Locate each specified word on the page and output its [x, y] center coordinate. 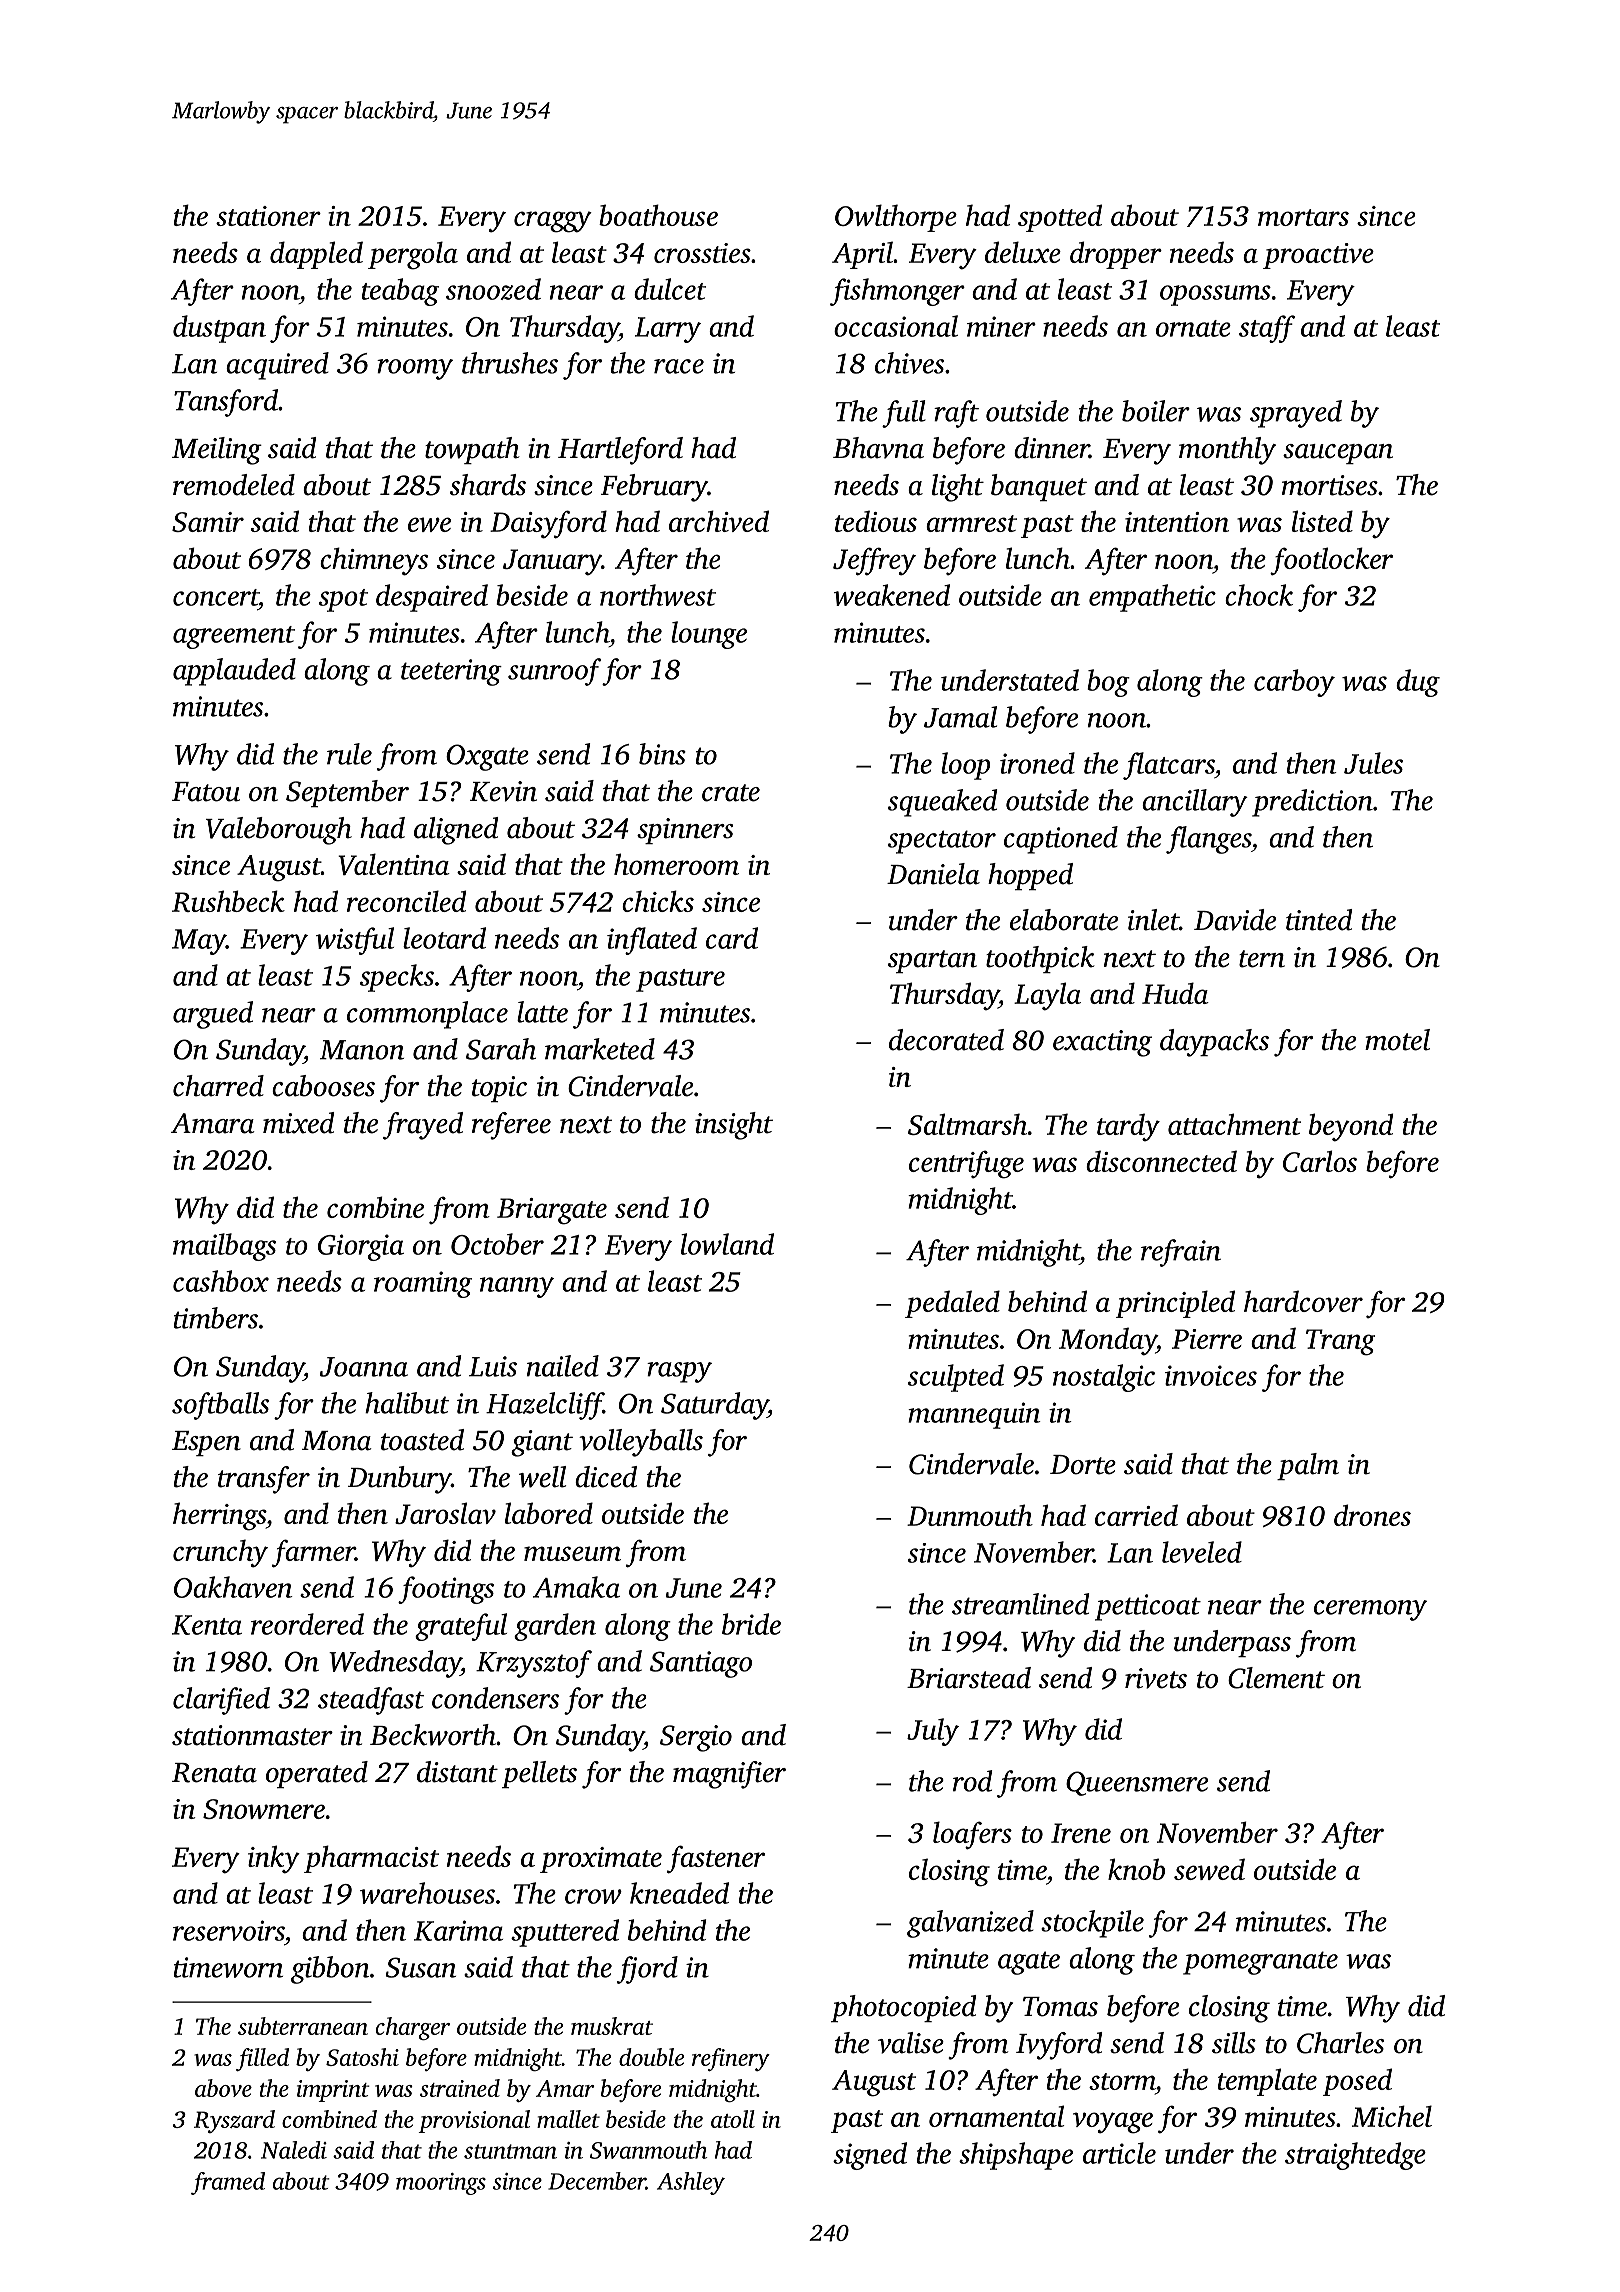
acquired [277, 366]
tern [1262, 959]
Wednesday [395, 1664]
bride [751, 1624]
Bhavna [878, 448]
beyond [1351, 1127]
